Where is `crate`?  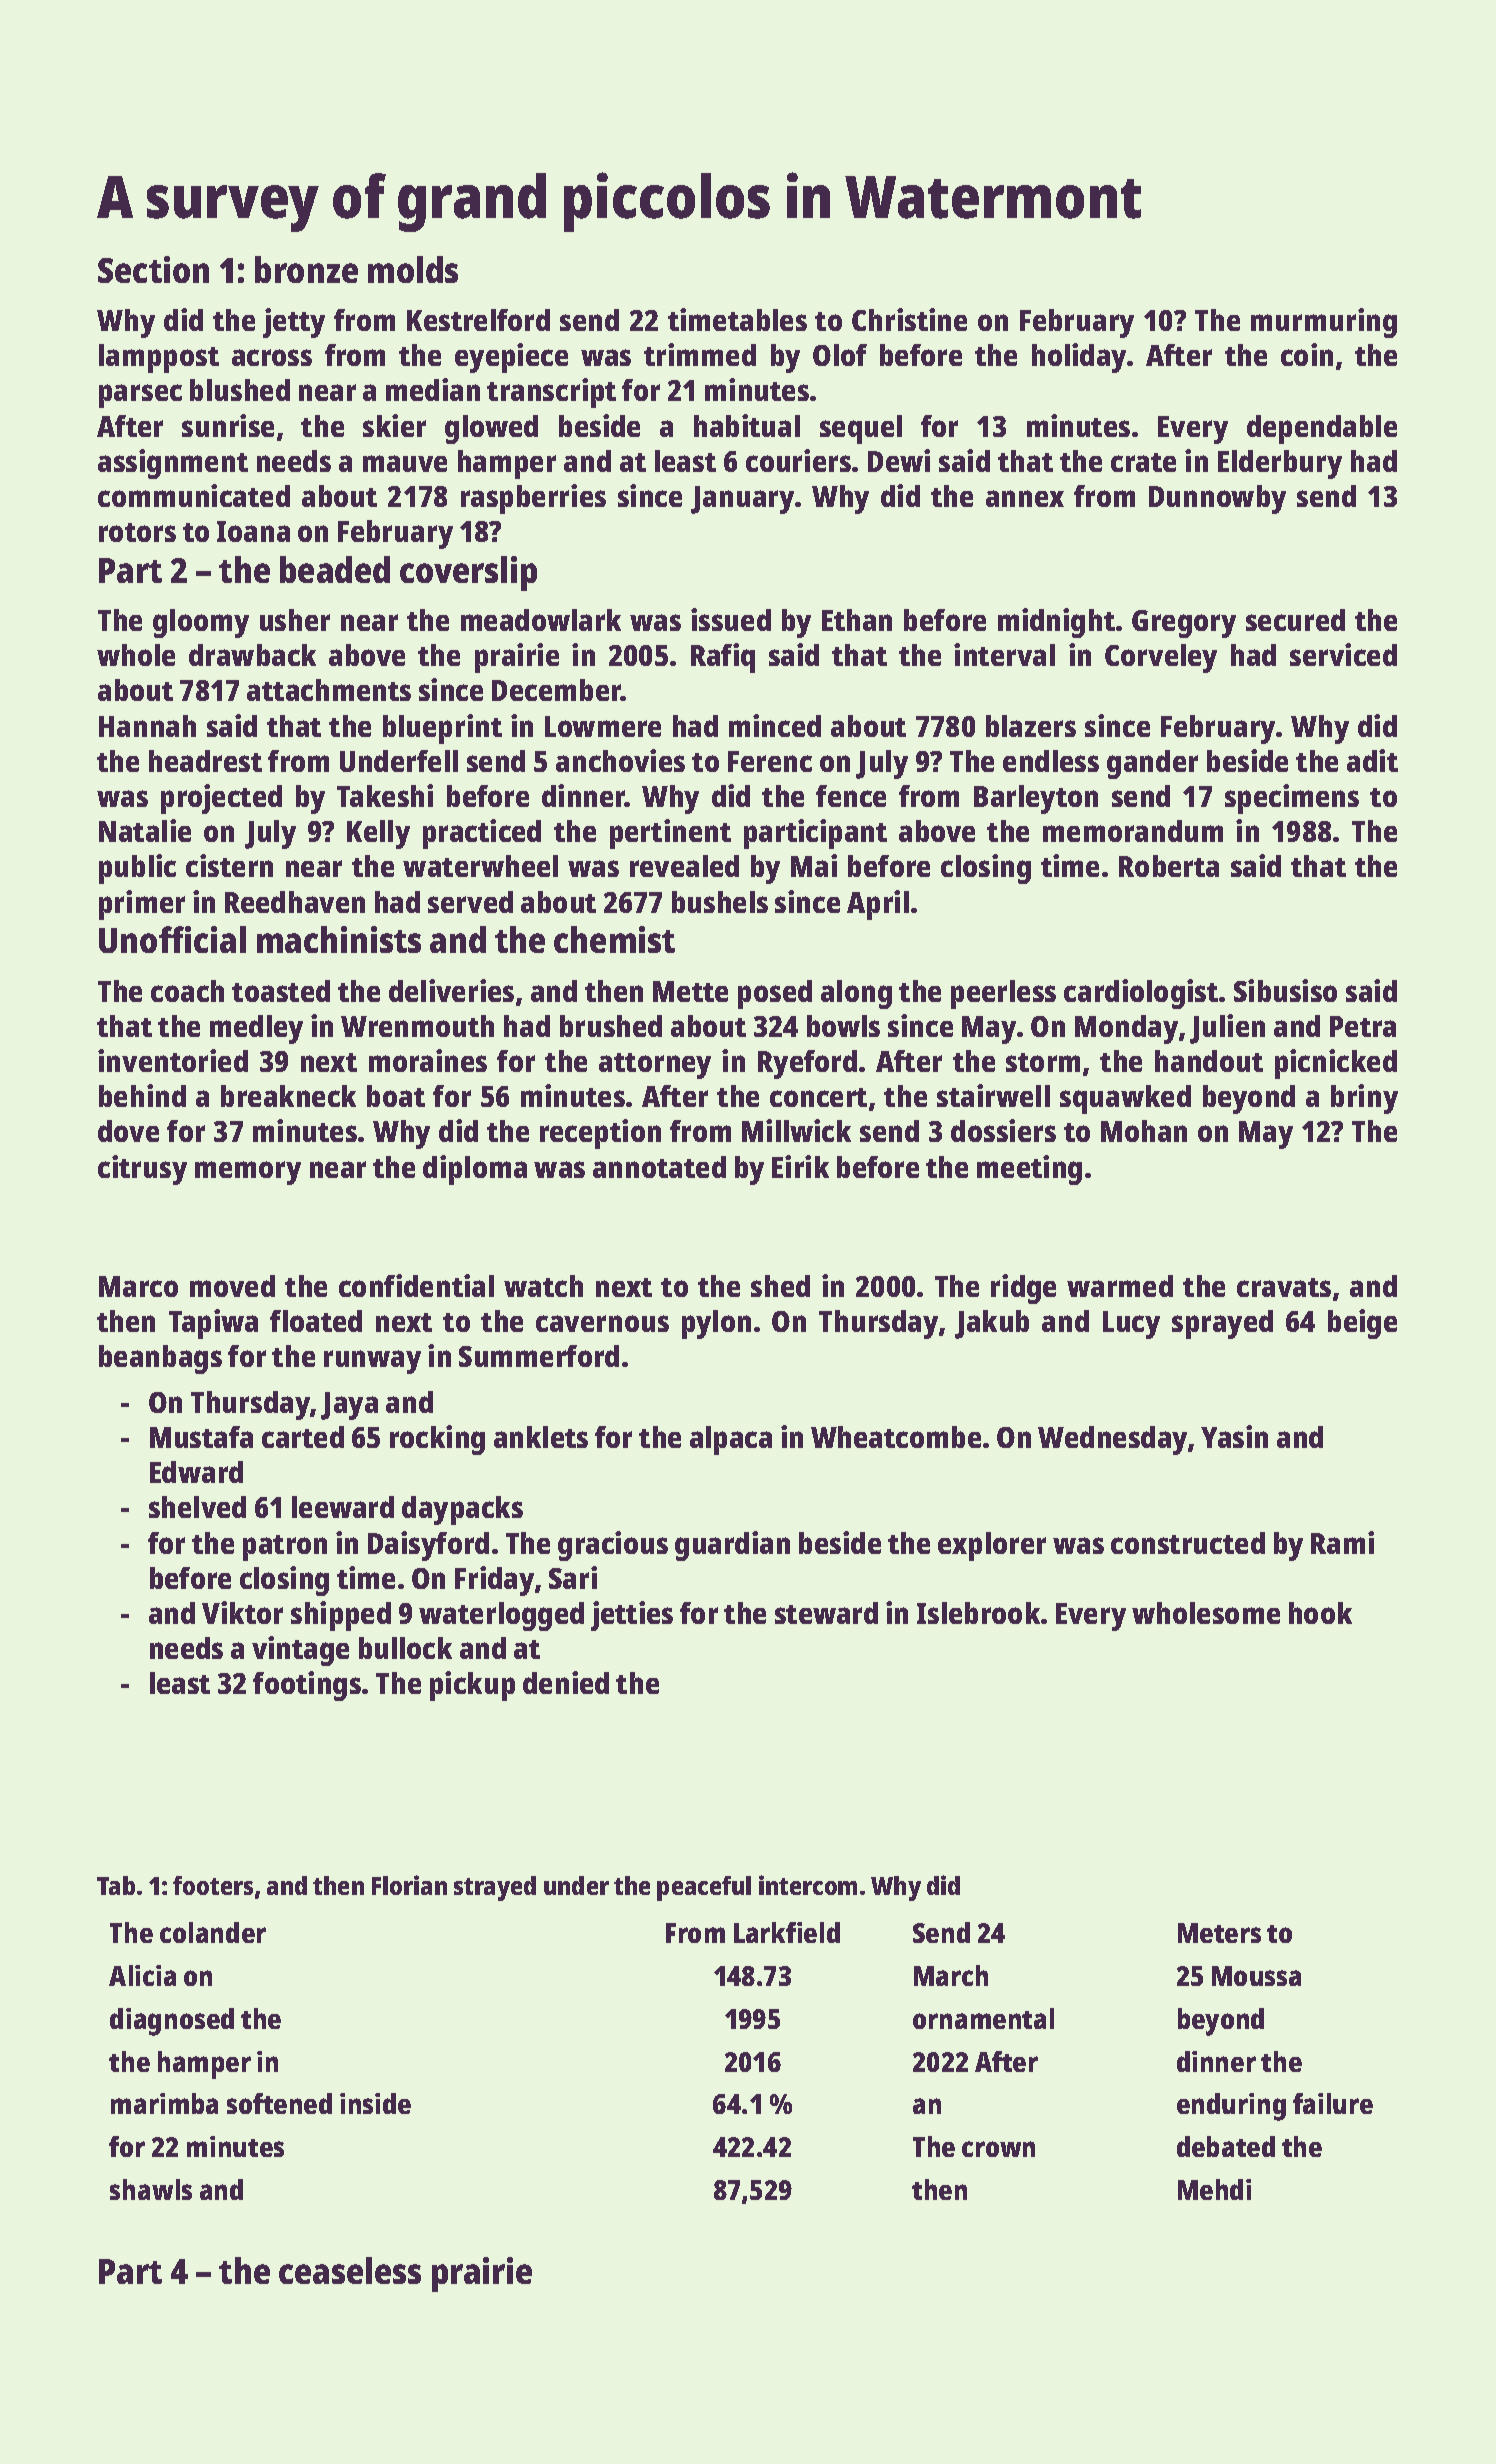
crate is located at coordinates (1143, 462).
